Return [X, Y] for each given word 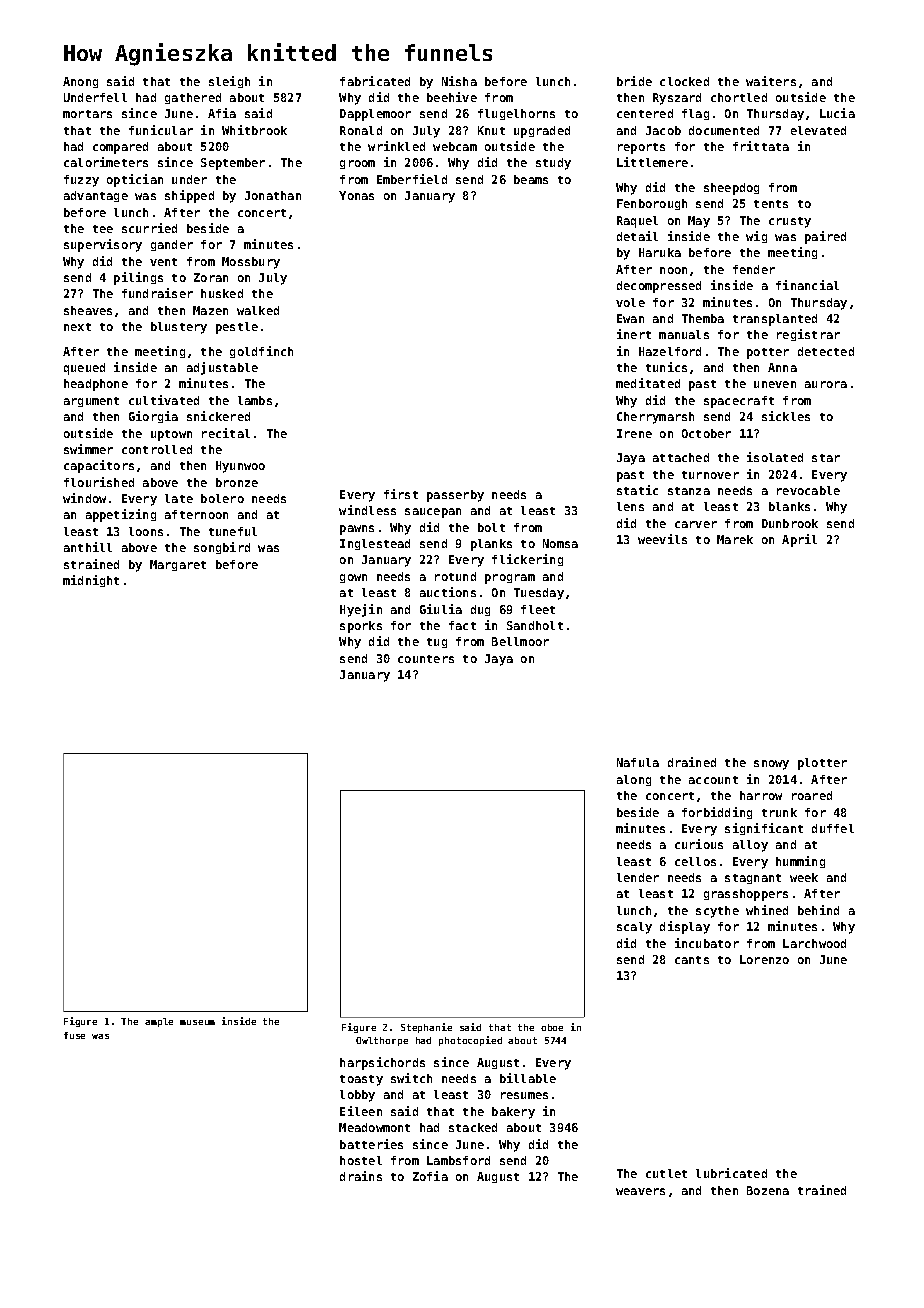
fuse [74, 1035]
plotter [822, 764]
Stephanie [426, 1028]
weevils [662, 539]
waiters [771, 81]
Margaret [178, 565]
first [401, 494]
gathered [193, 98]
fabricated [375, 81]
